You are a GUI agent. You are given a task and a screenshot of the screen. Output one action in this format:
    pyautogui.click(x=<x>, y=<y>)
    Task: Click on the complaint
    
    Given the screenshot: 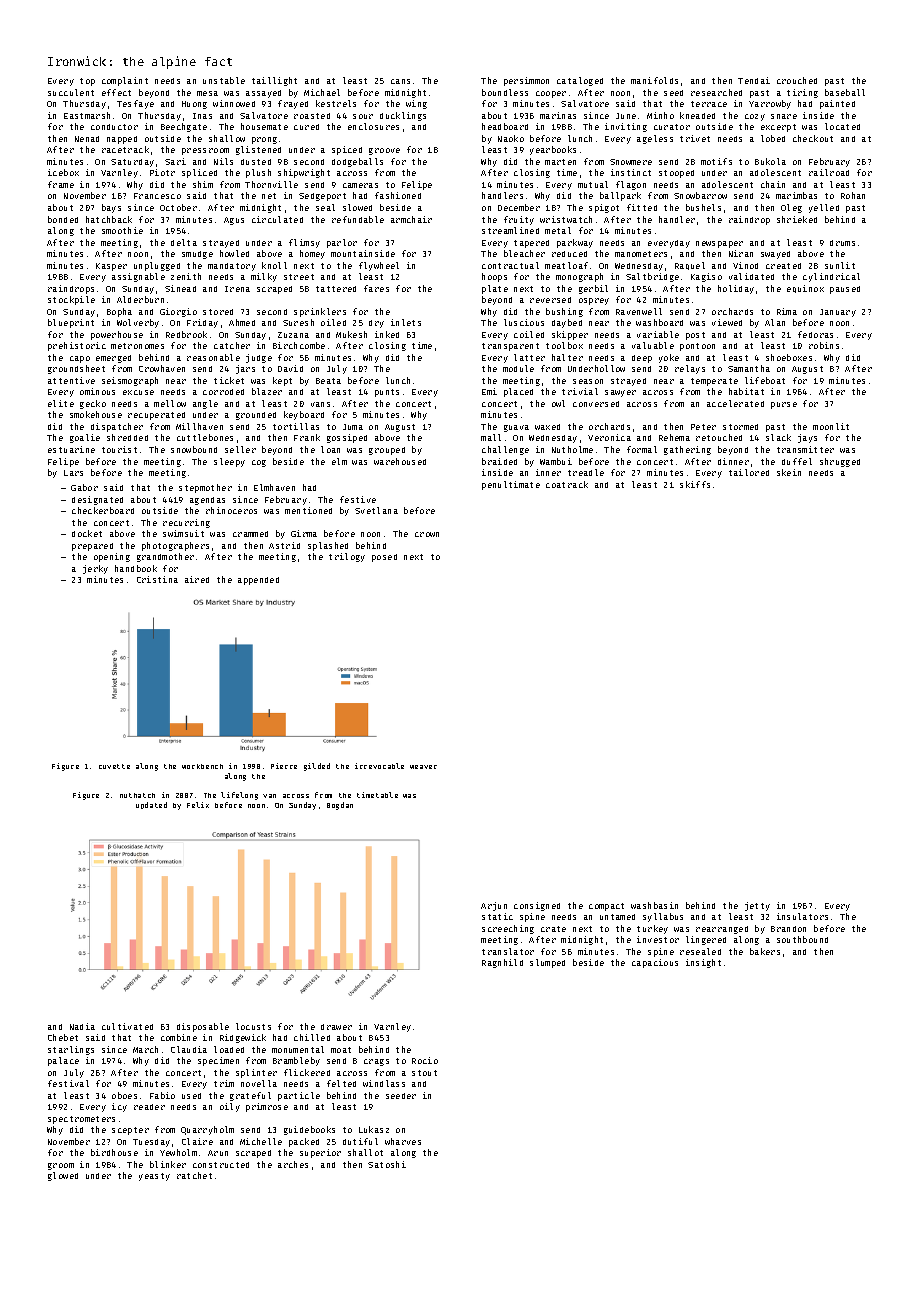 What is the action you would take?
    pyautogui.click(x=125, y=81)
